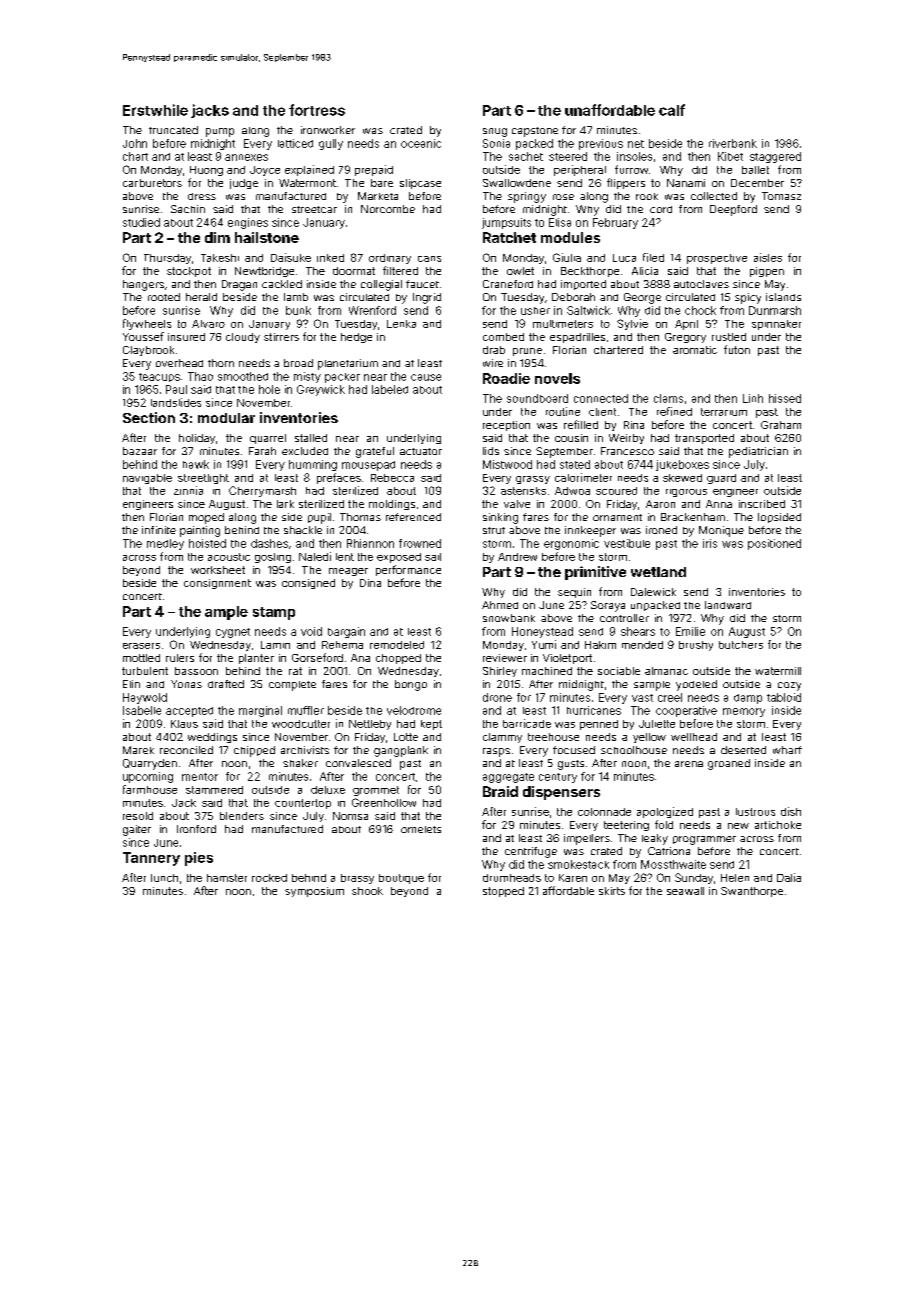 This page has height=1308, width=924. Describe the element at coordinates (672, 110) in the page. I see `calf` at that location.
